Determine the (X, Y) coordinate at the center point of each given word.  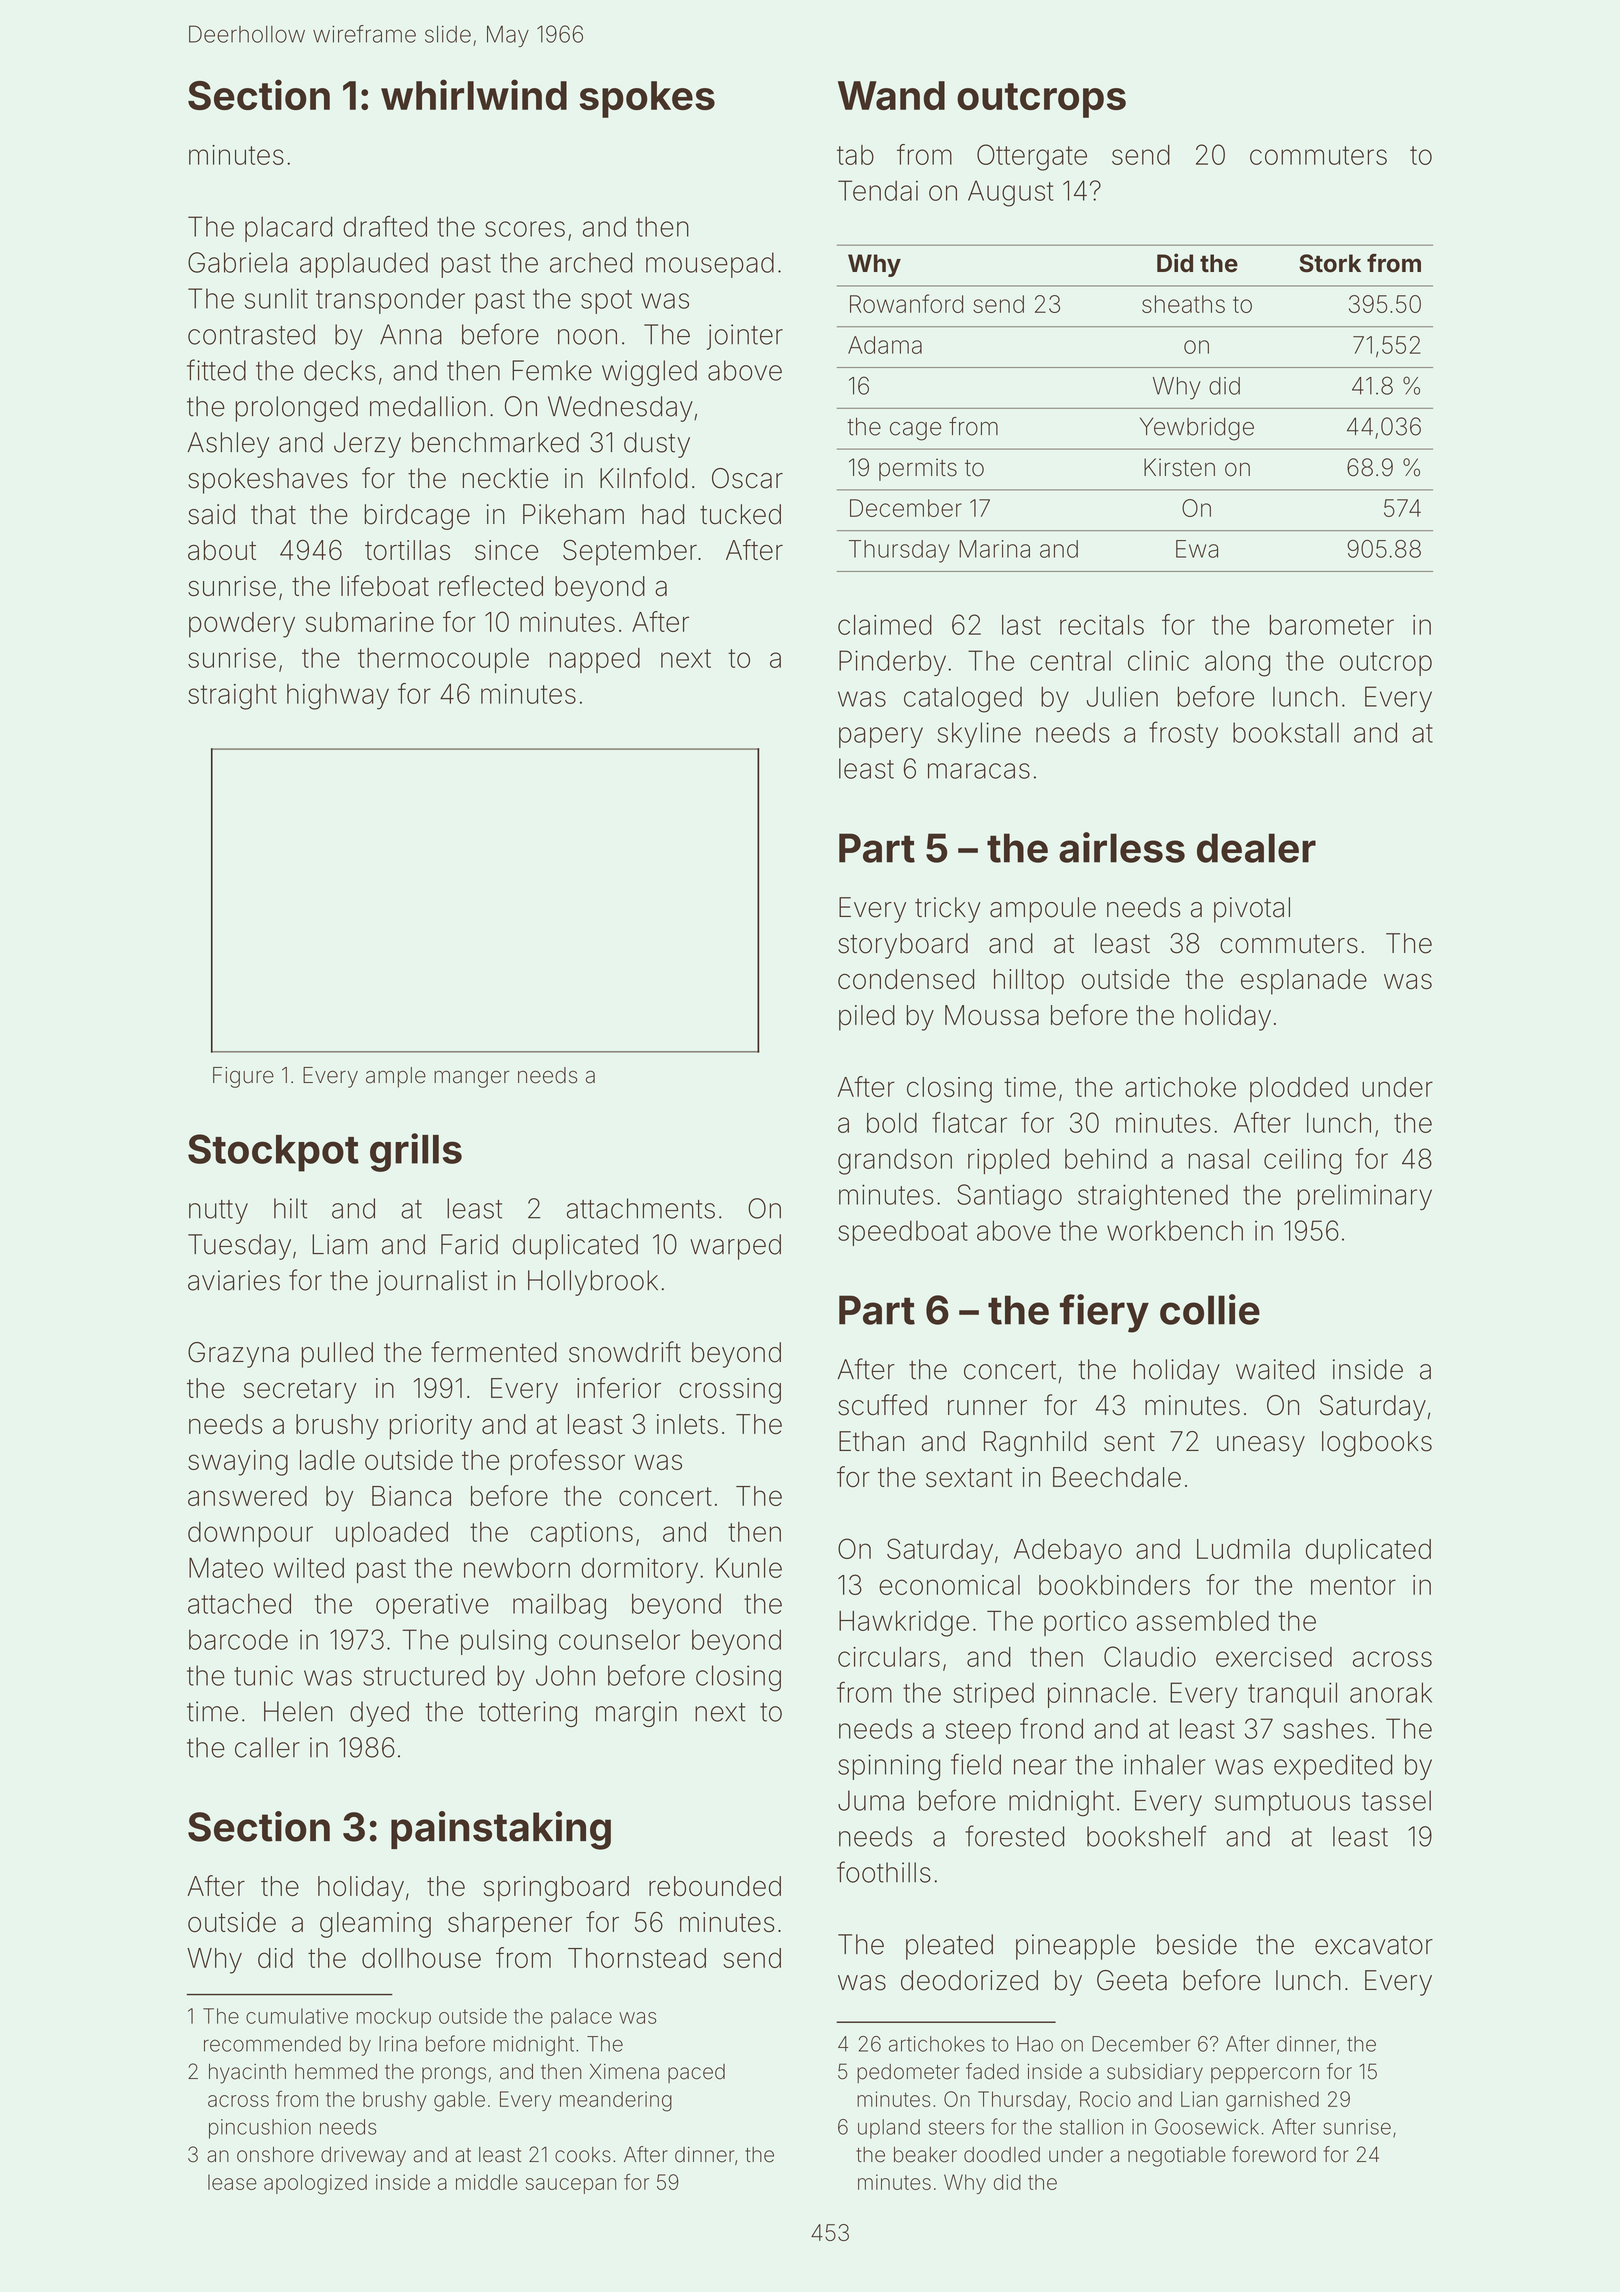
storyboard (903, 946)
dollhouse (421, 1958)
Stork (1330, 263)
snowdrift (625, 1352)
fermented (494, 1352)
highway (338, 697)
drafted (385, 226)
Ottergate (1032, 157)
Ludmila (1243, 1549)
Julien (1122, 696)
